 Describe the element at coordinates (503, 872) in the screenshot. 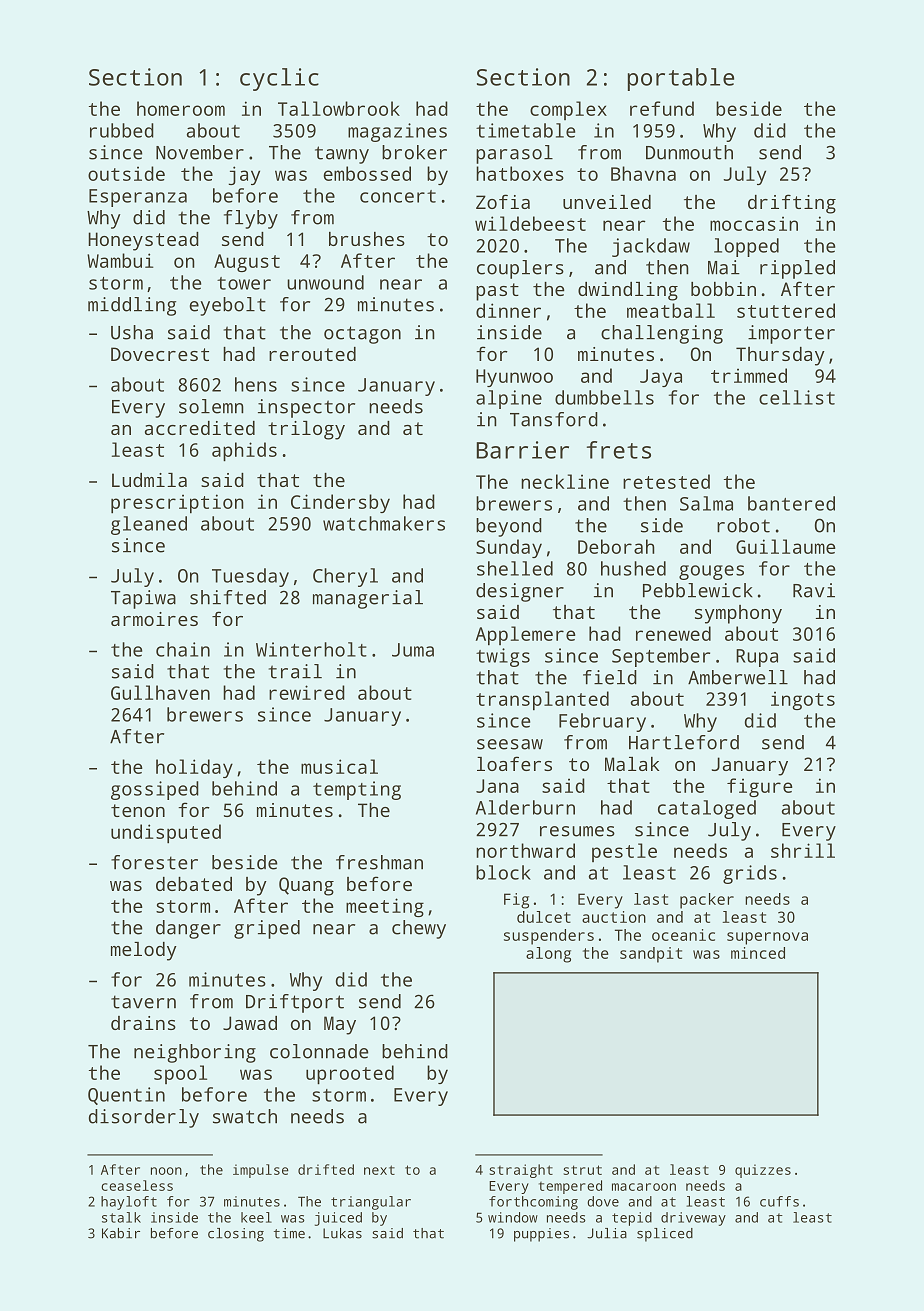

I see `block` at that location.
